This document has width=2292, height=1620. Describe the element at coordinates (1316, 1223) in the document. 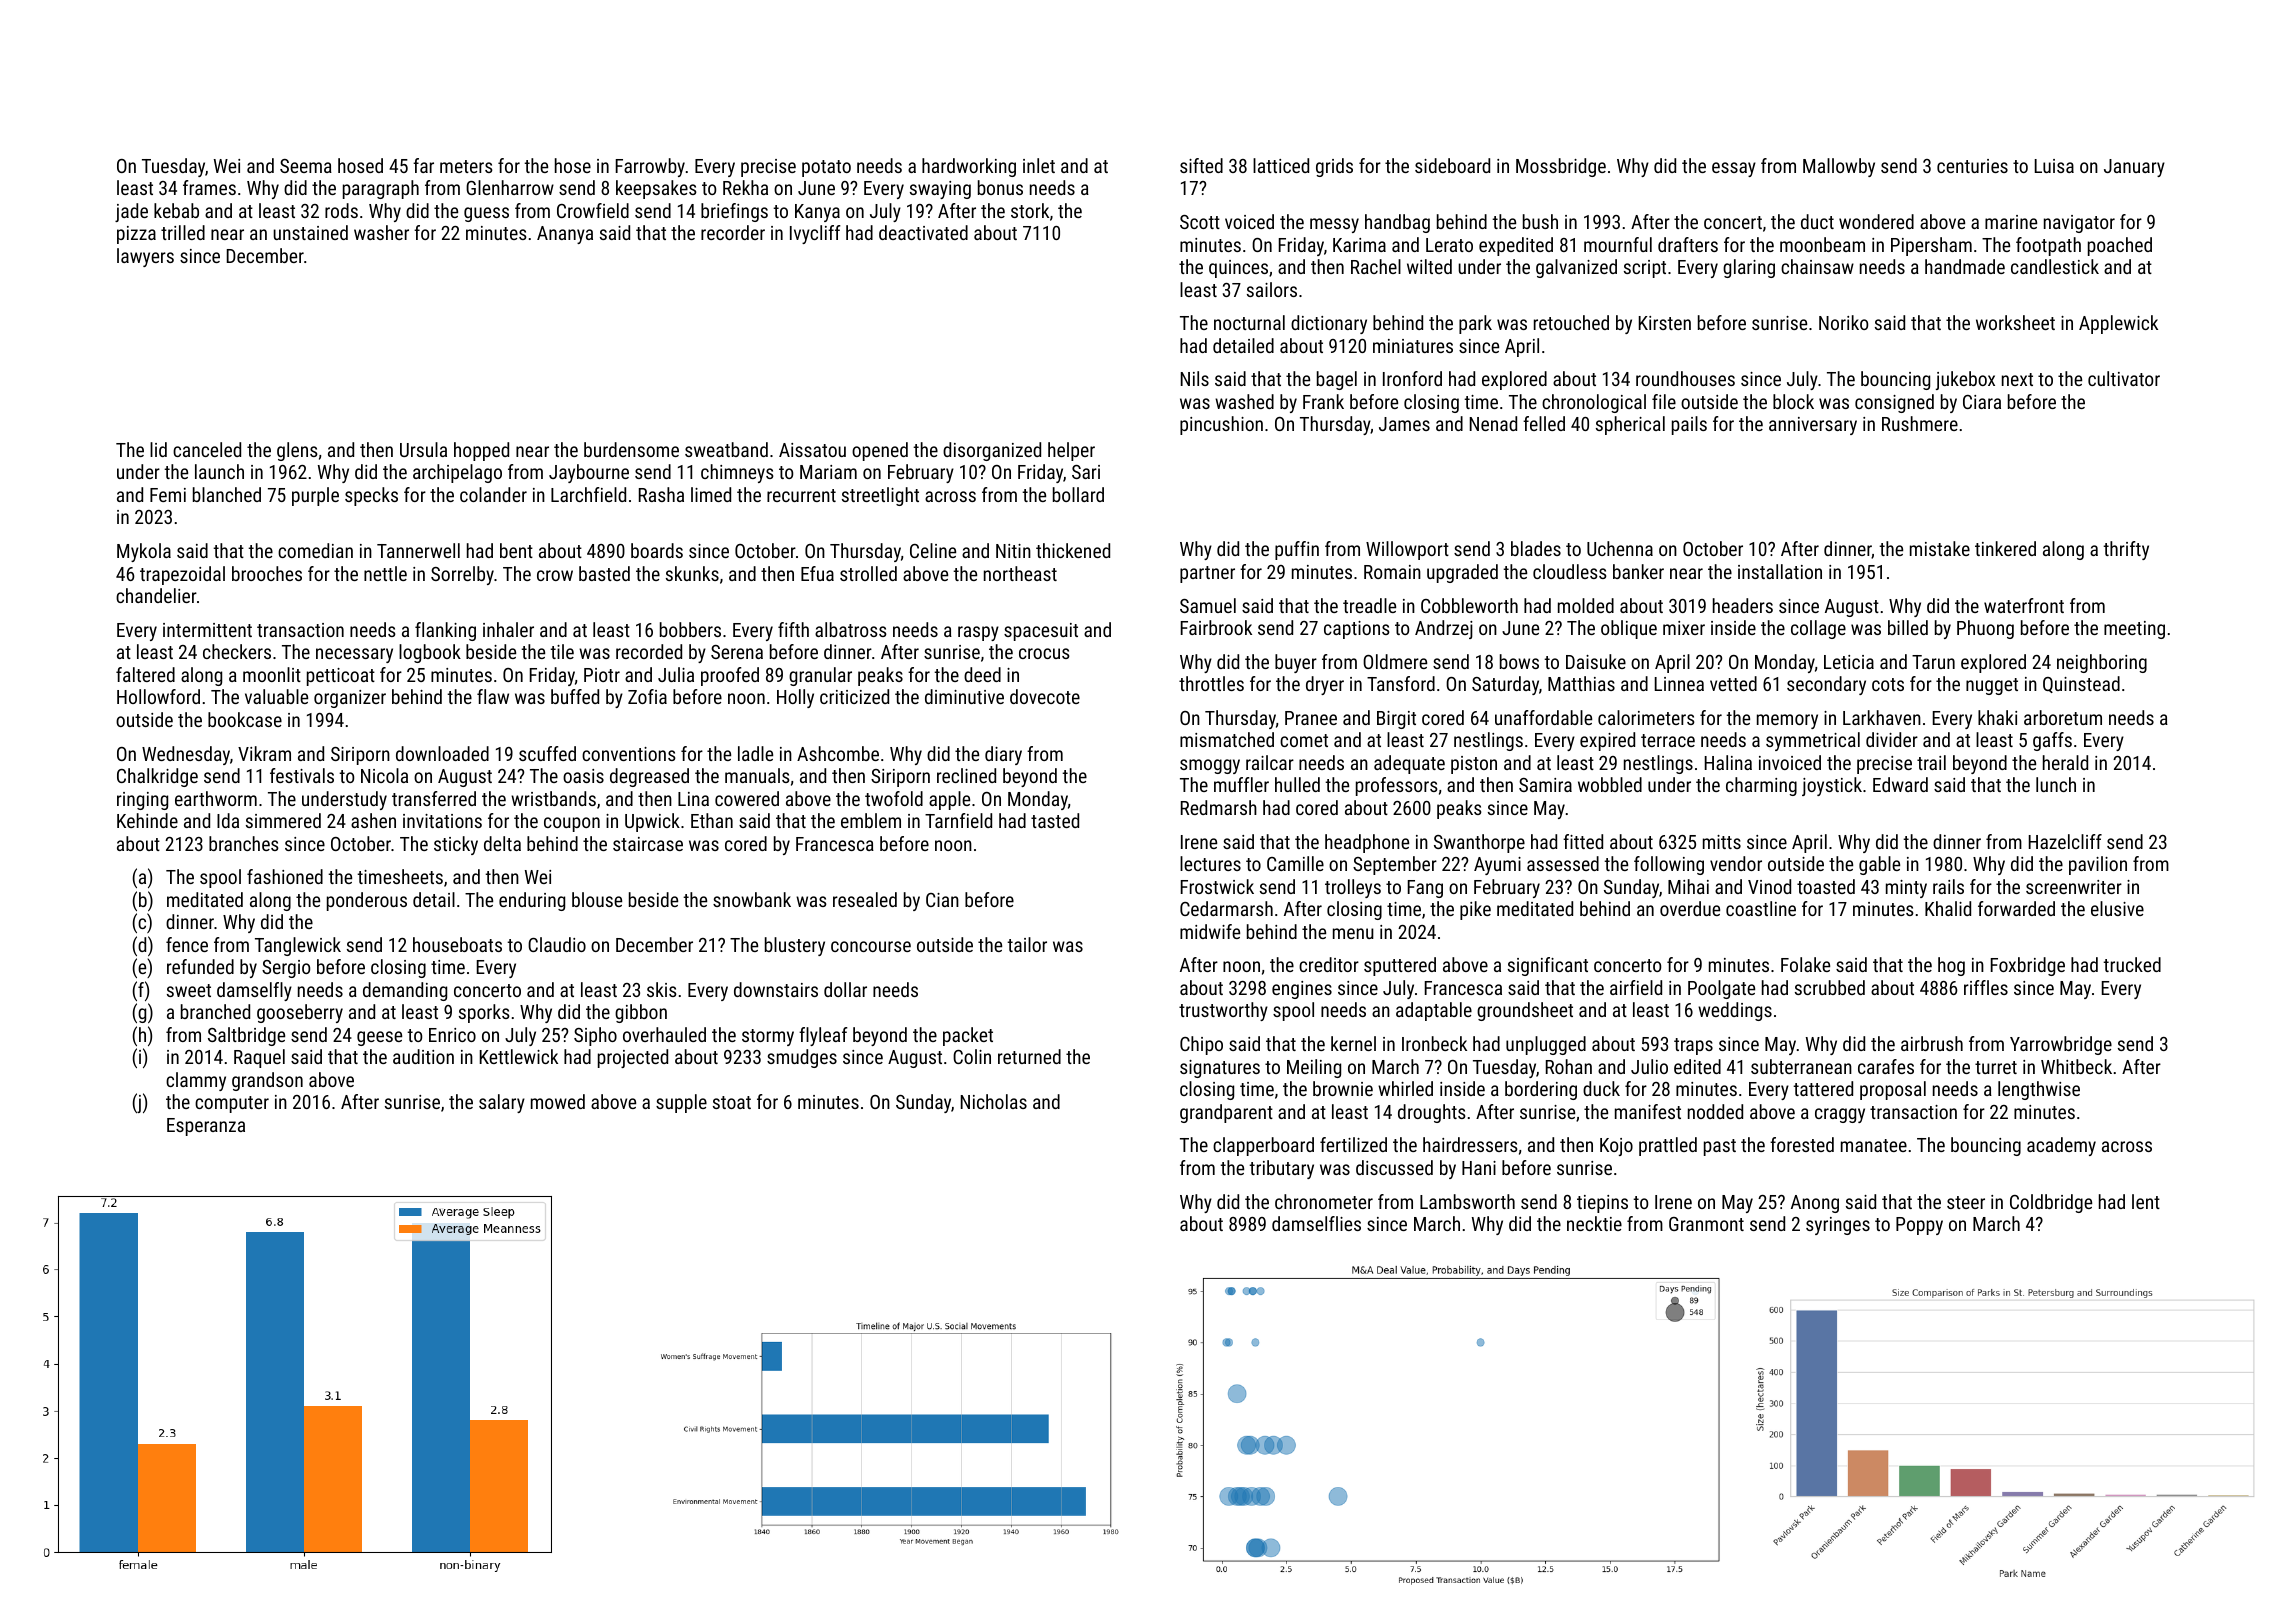

I see `damselflies` at that location.
